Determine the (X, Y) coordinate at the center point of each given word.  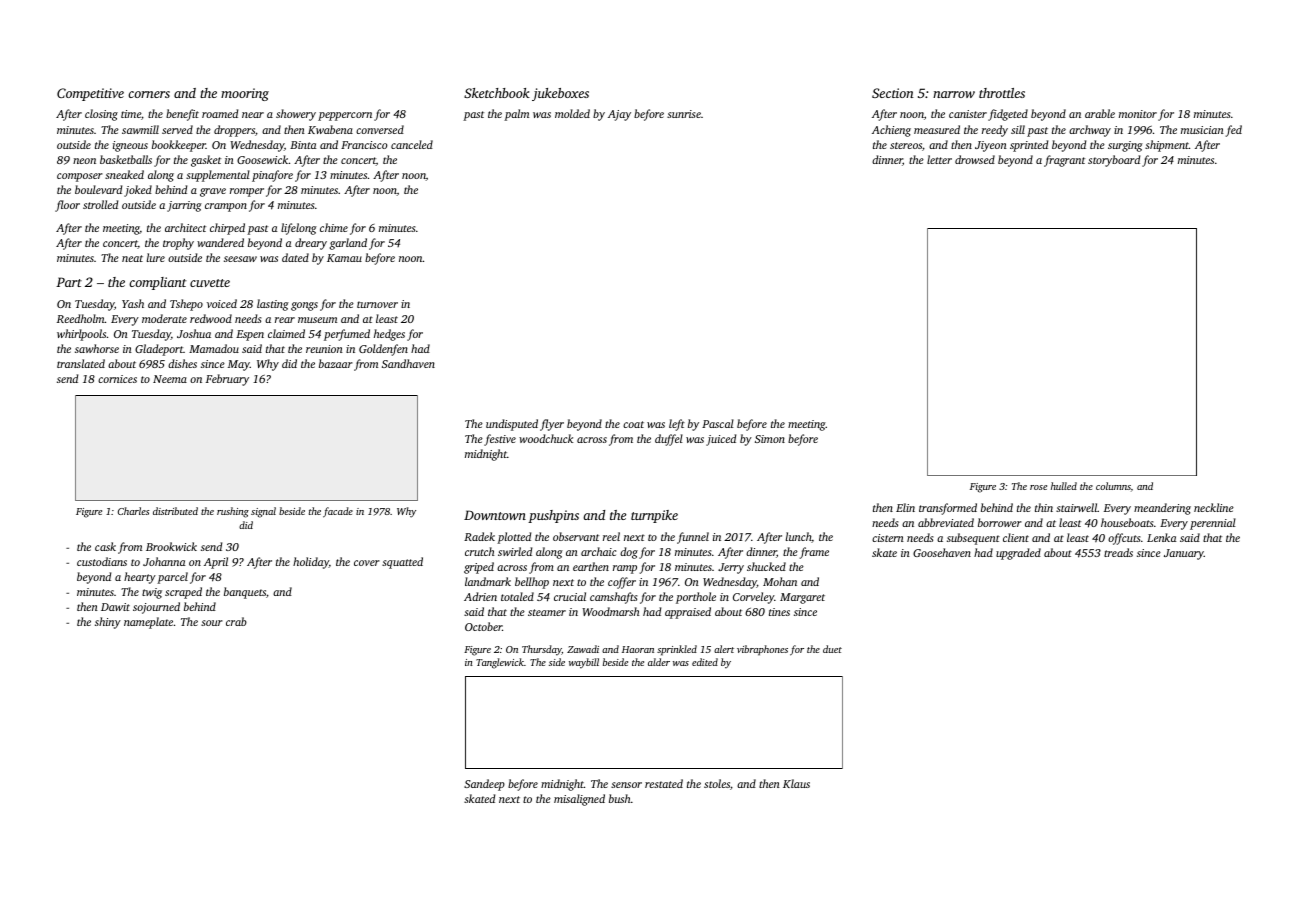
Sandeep (484, 785)
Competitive (90, 94)
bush (619, 798)
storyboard (1114, 161)
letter (939, 159)
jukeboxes (560, 94)
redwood (211, 318)
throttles (1002, 93)
